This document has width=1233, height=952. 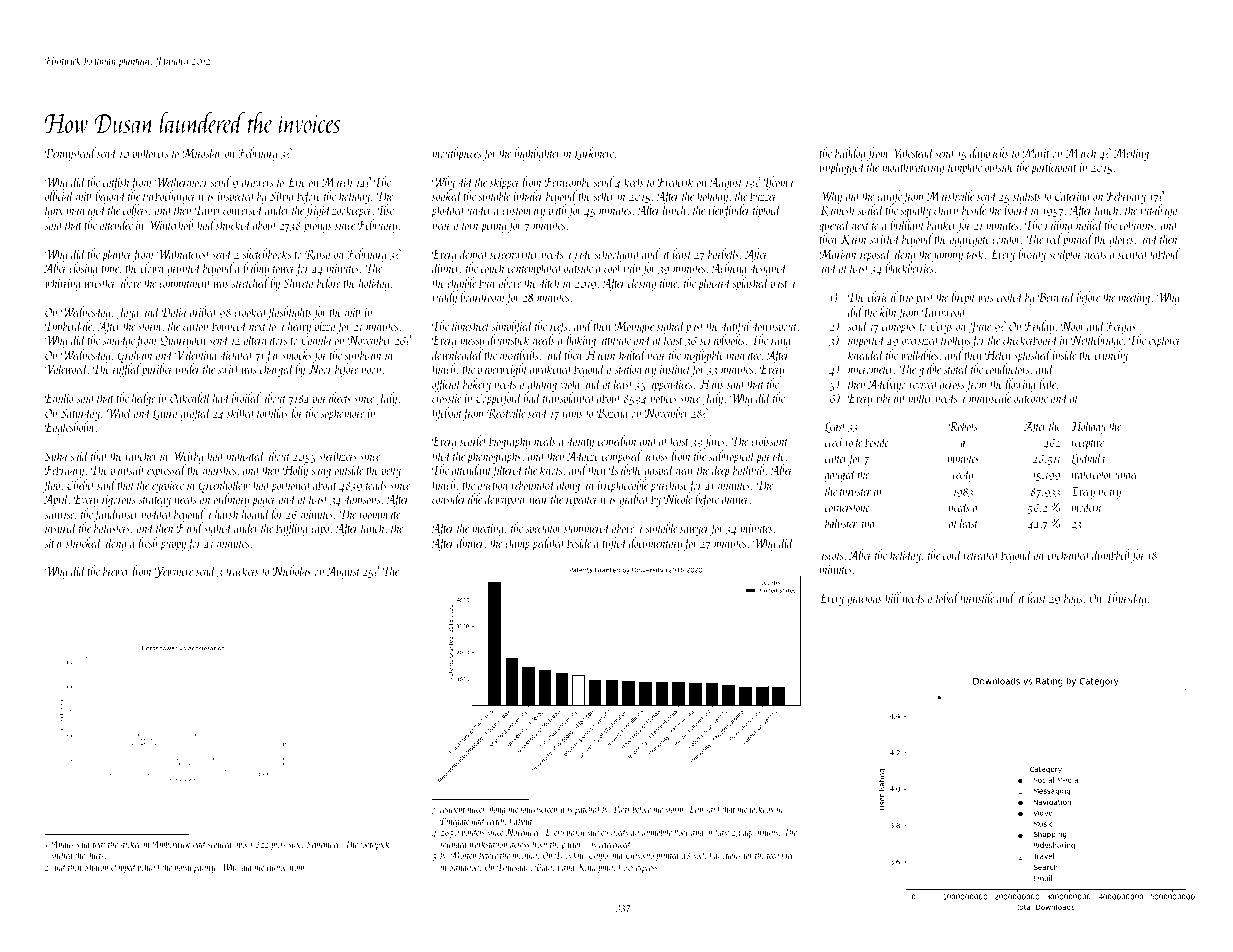 I want to click on clapped, so click(x=124, y=867).
